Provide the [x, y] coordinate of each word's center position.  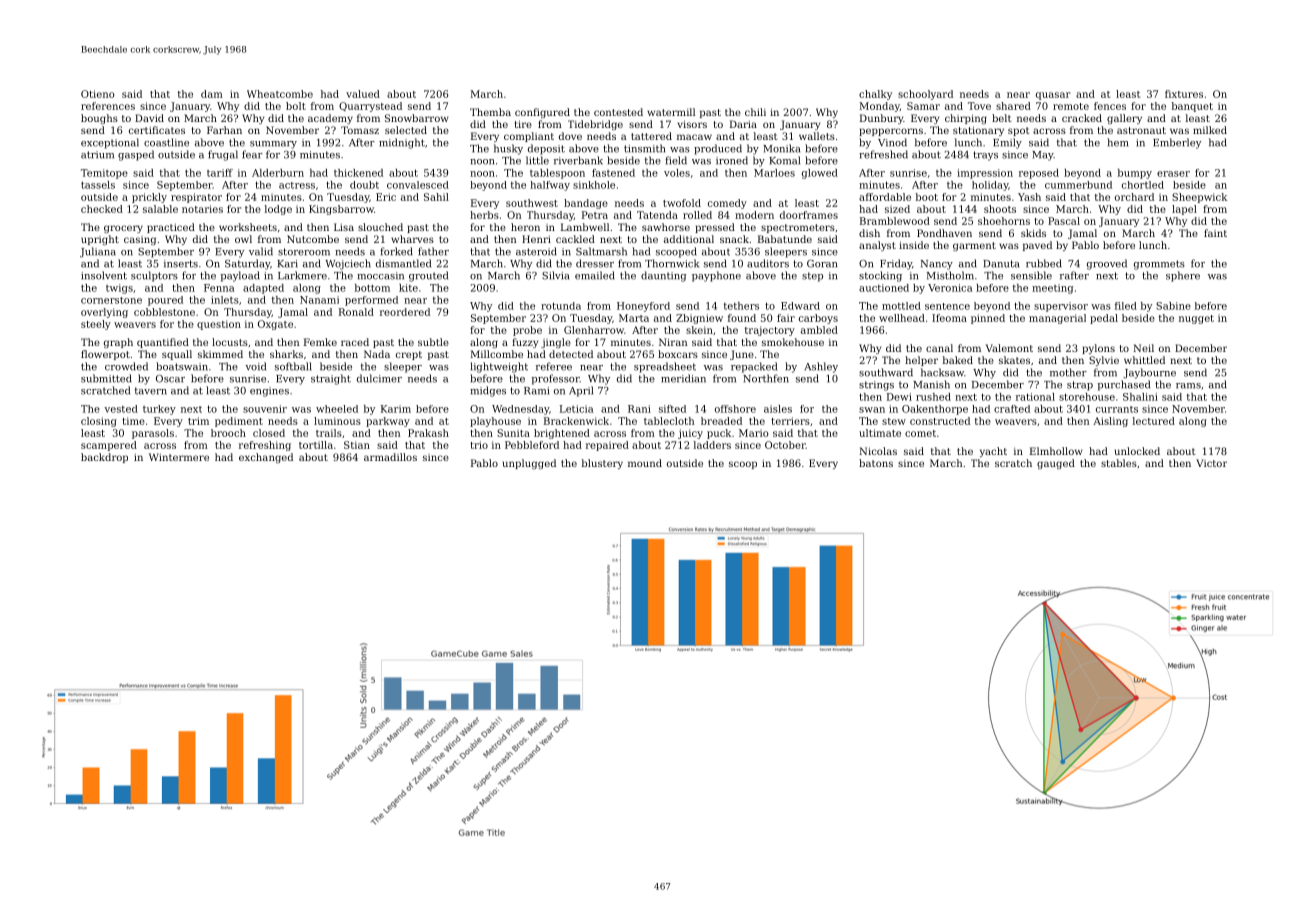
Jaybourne [1149, 373]
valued [363, 94]
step [812, 277]
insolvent [104, 275]
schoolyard [925, 95]
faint [1215, 233]
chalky [875, 95]
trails [329, 433]
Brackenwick [576, 421]
